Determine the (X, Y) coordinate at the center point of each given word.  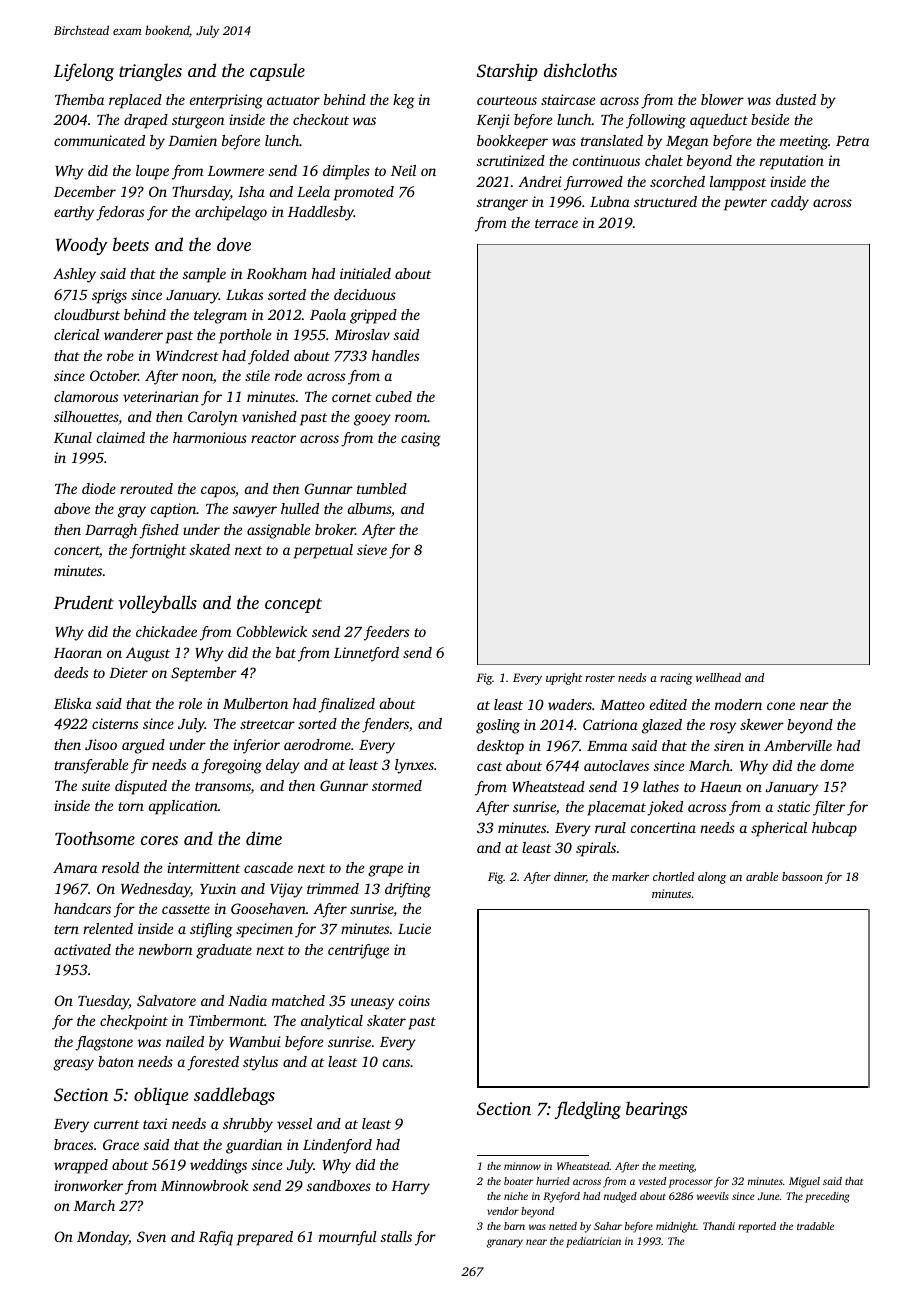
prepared (265, 1238)
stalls (396, 1236)
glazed (662, 726)
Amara (75, 867)
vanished (269, 416)
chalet (664, 160)
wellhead (718, 677)
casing (421, 439)
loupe (152, 172)
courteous (507, 100)
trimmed (333, 888)
